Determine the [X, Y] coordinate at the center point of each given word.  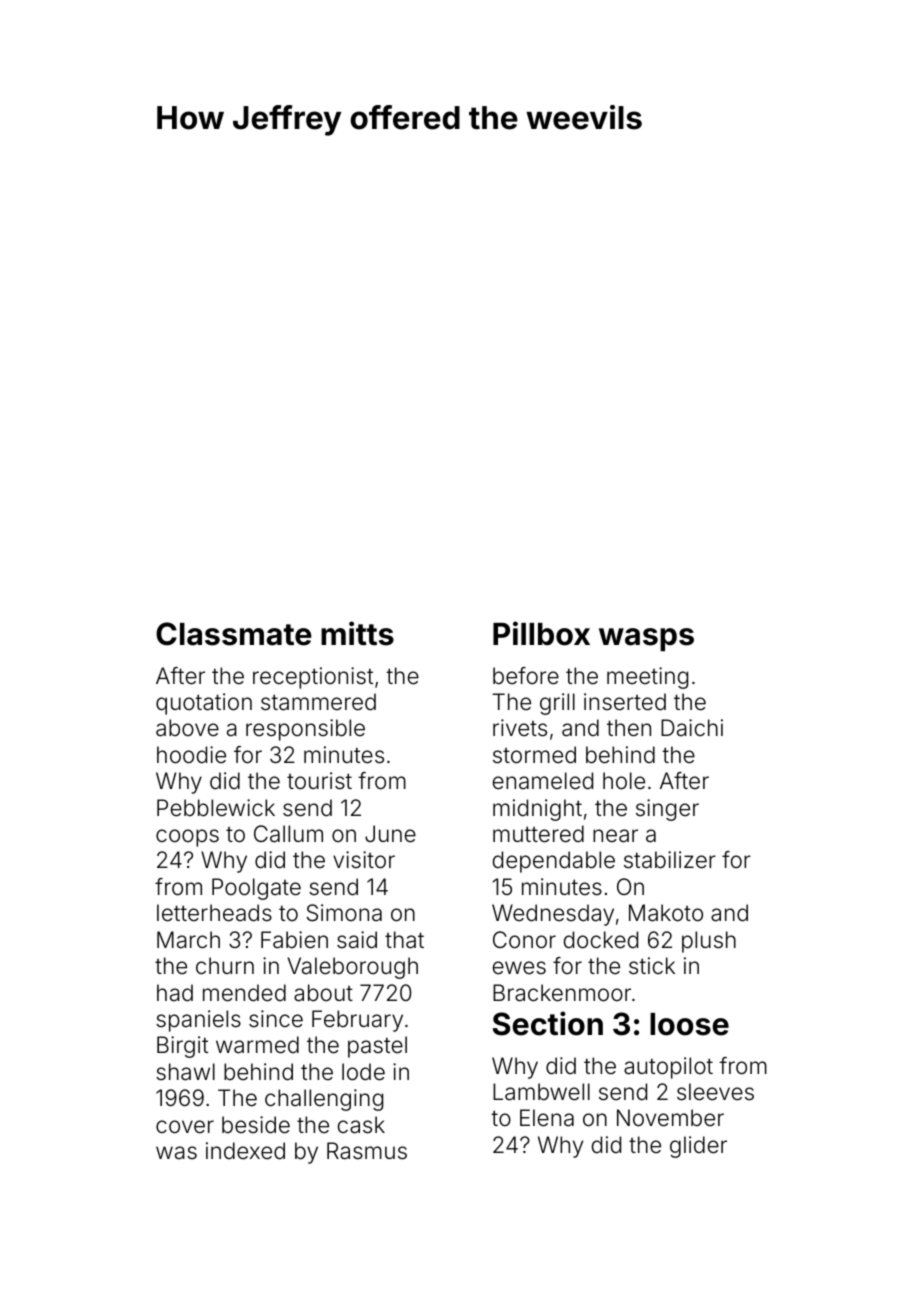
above [187, 728]
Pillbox [541, 633]
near [615, 836]
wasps [646, 639]
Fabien [294, 940]
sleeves [715, 1092]
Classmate [234, 634]
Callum [288, 834]
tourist [319, 781]
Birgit [182, 1047]
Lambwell [541, 1092]
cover [185, 1127]
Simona [344, 913]
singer [667, 810]
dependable [554, 862]
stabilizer [670, 860]
